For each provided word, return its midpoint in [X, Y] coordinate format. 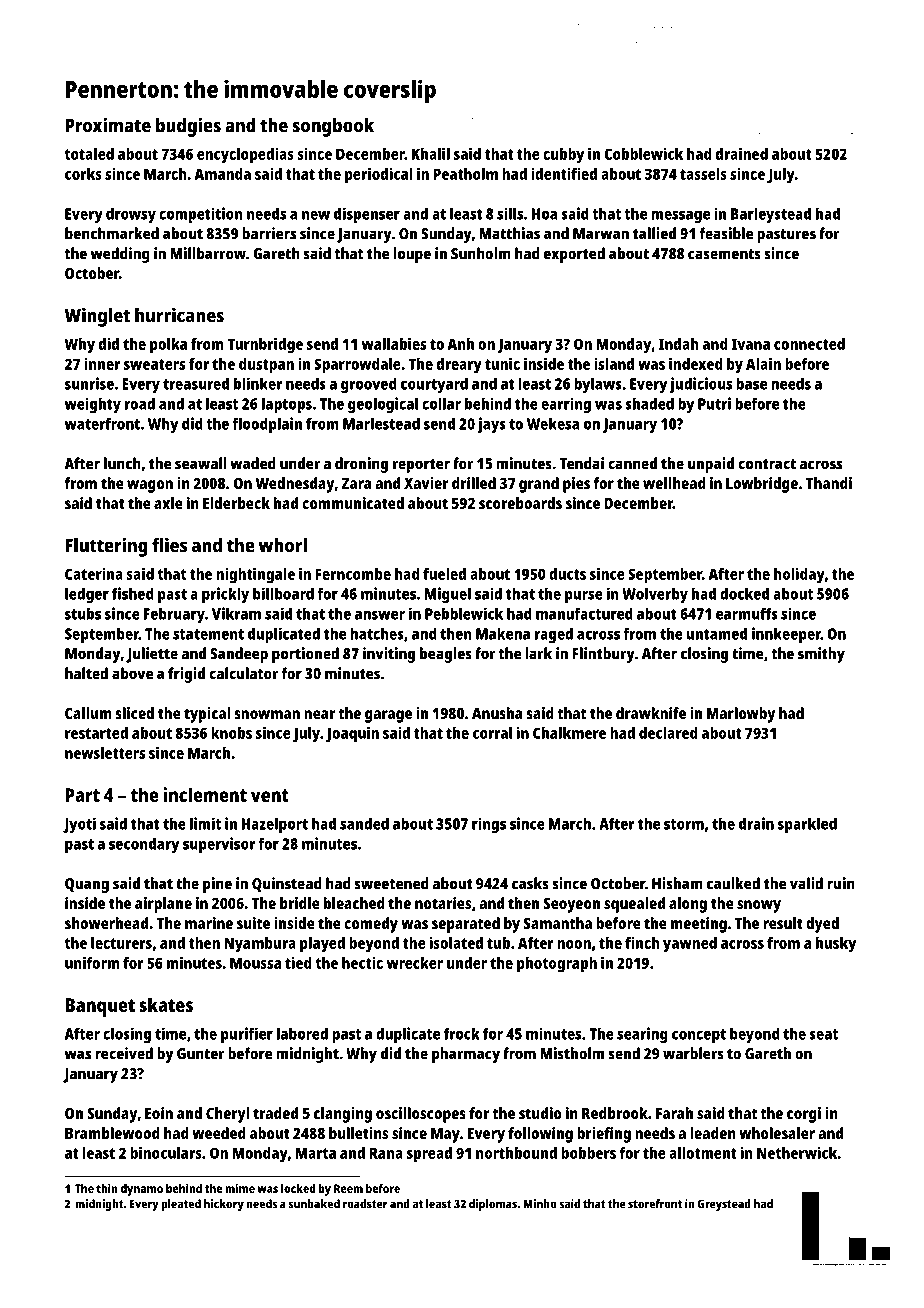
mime [240, 1188]
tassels [703, 174]
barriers [269, 233]
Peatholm [465, 174]
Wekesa [553, 423]
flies [169, 545]
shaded [649, 403]
